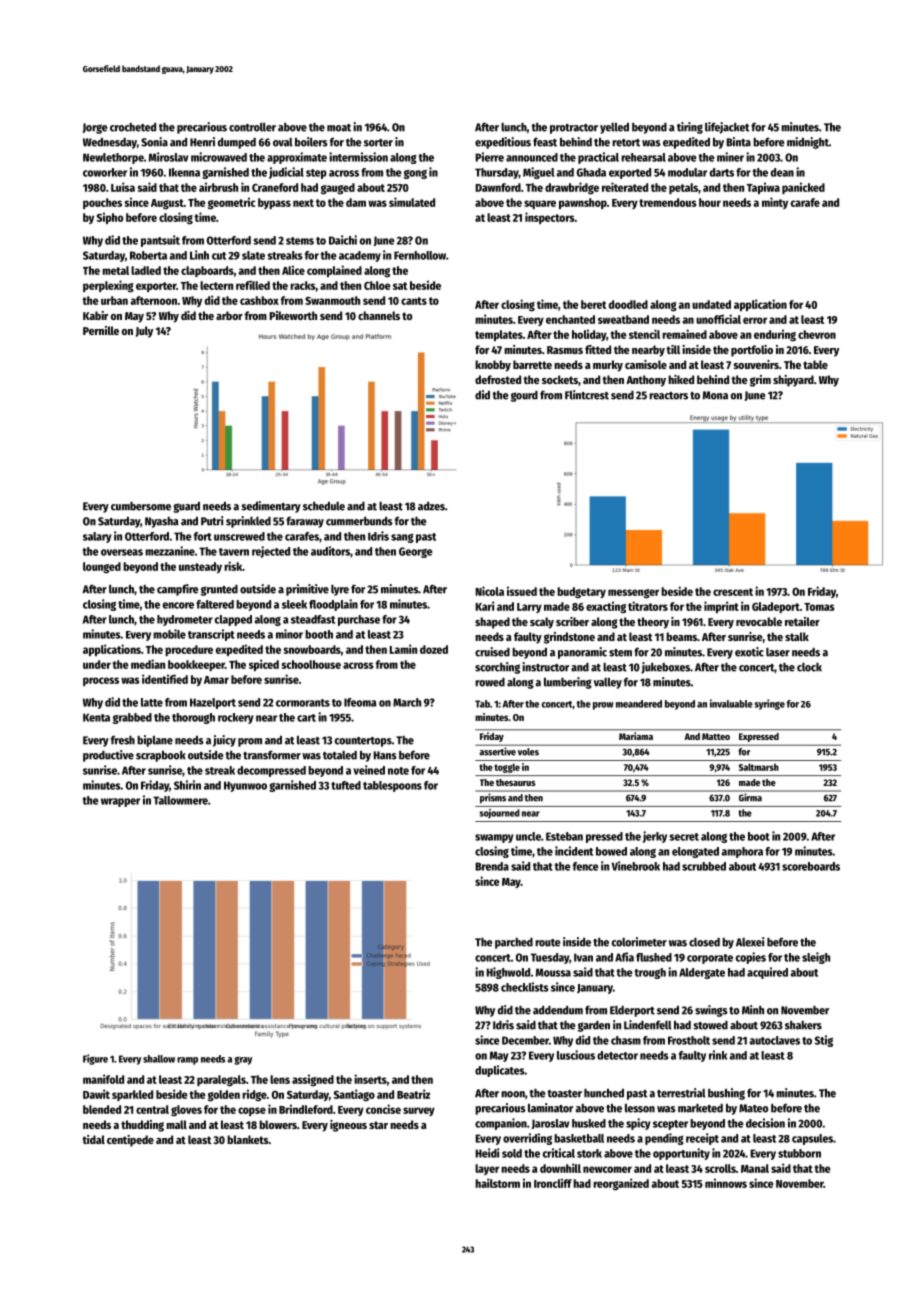  What do you see at coordinates (356, 202) in the image?
I see `dam` at bounding box center [356, 202].
